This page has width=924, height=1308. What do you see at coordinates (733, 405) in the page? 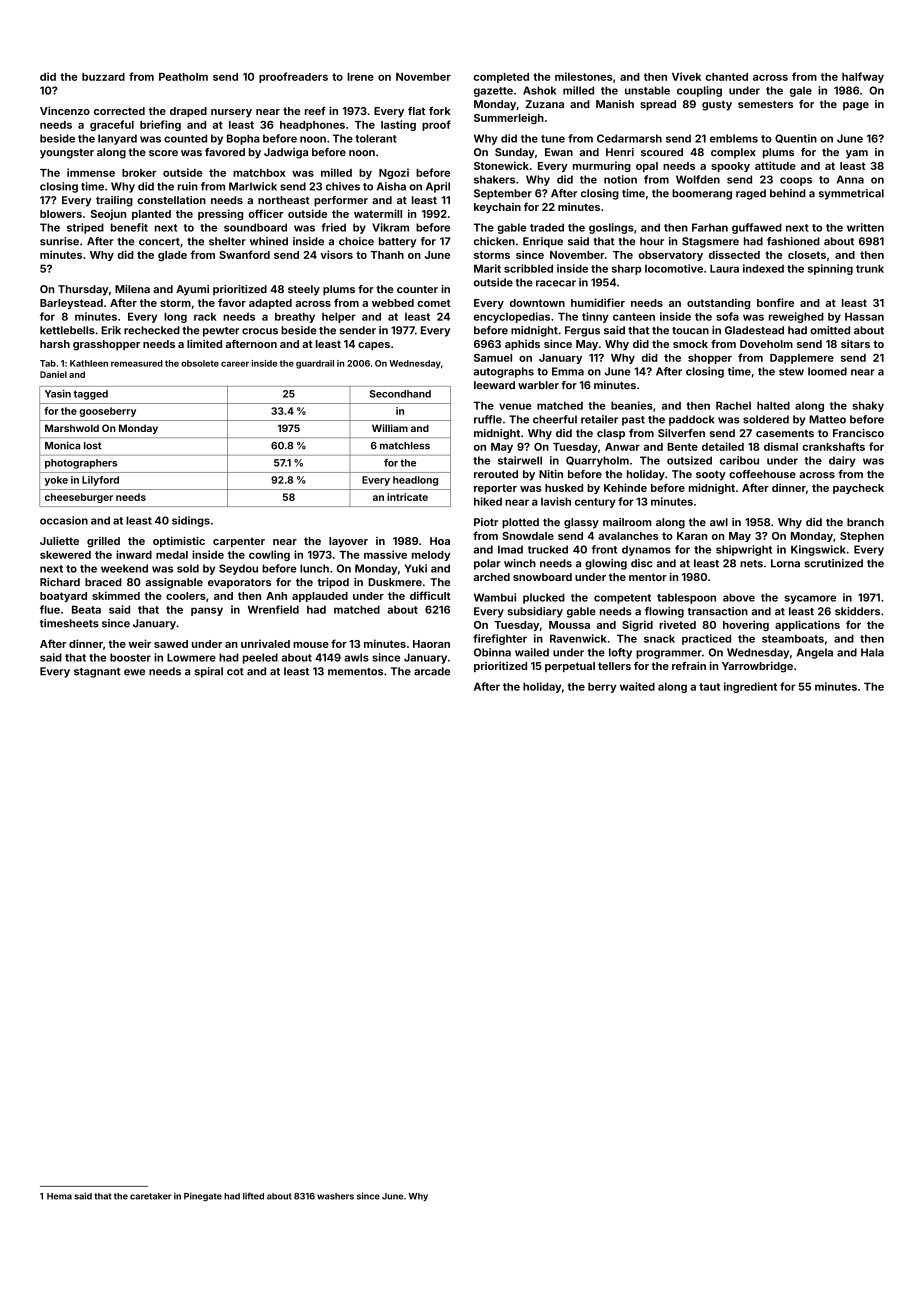
I see `Rachel` at bounding box center [733, 405].
